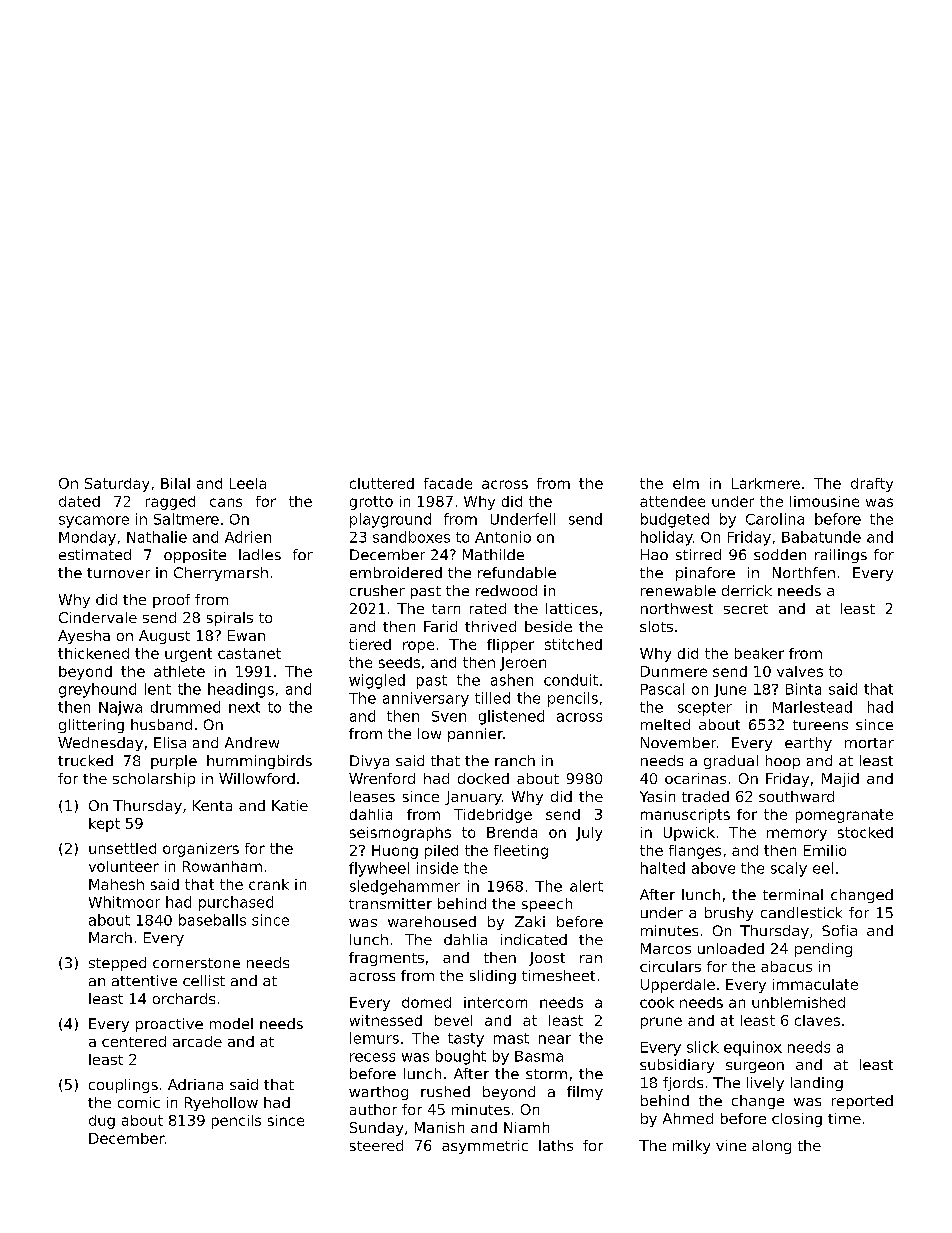  Describe the element at coordinates (731, 762) in the document. I see `gradual` at that location.
